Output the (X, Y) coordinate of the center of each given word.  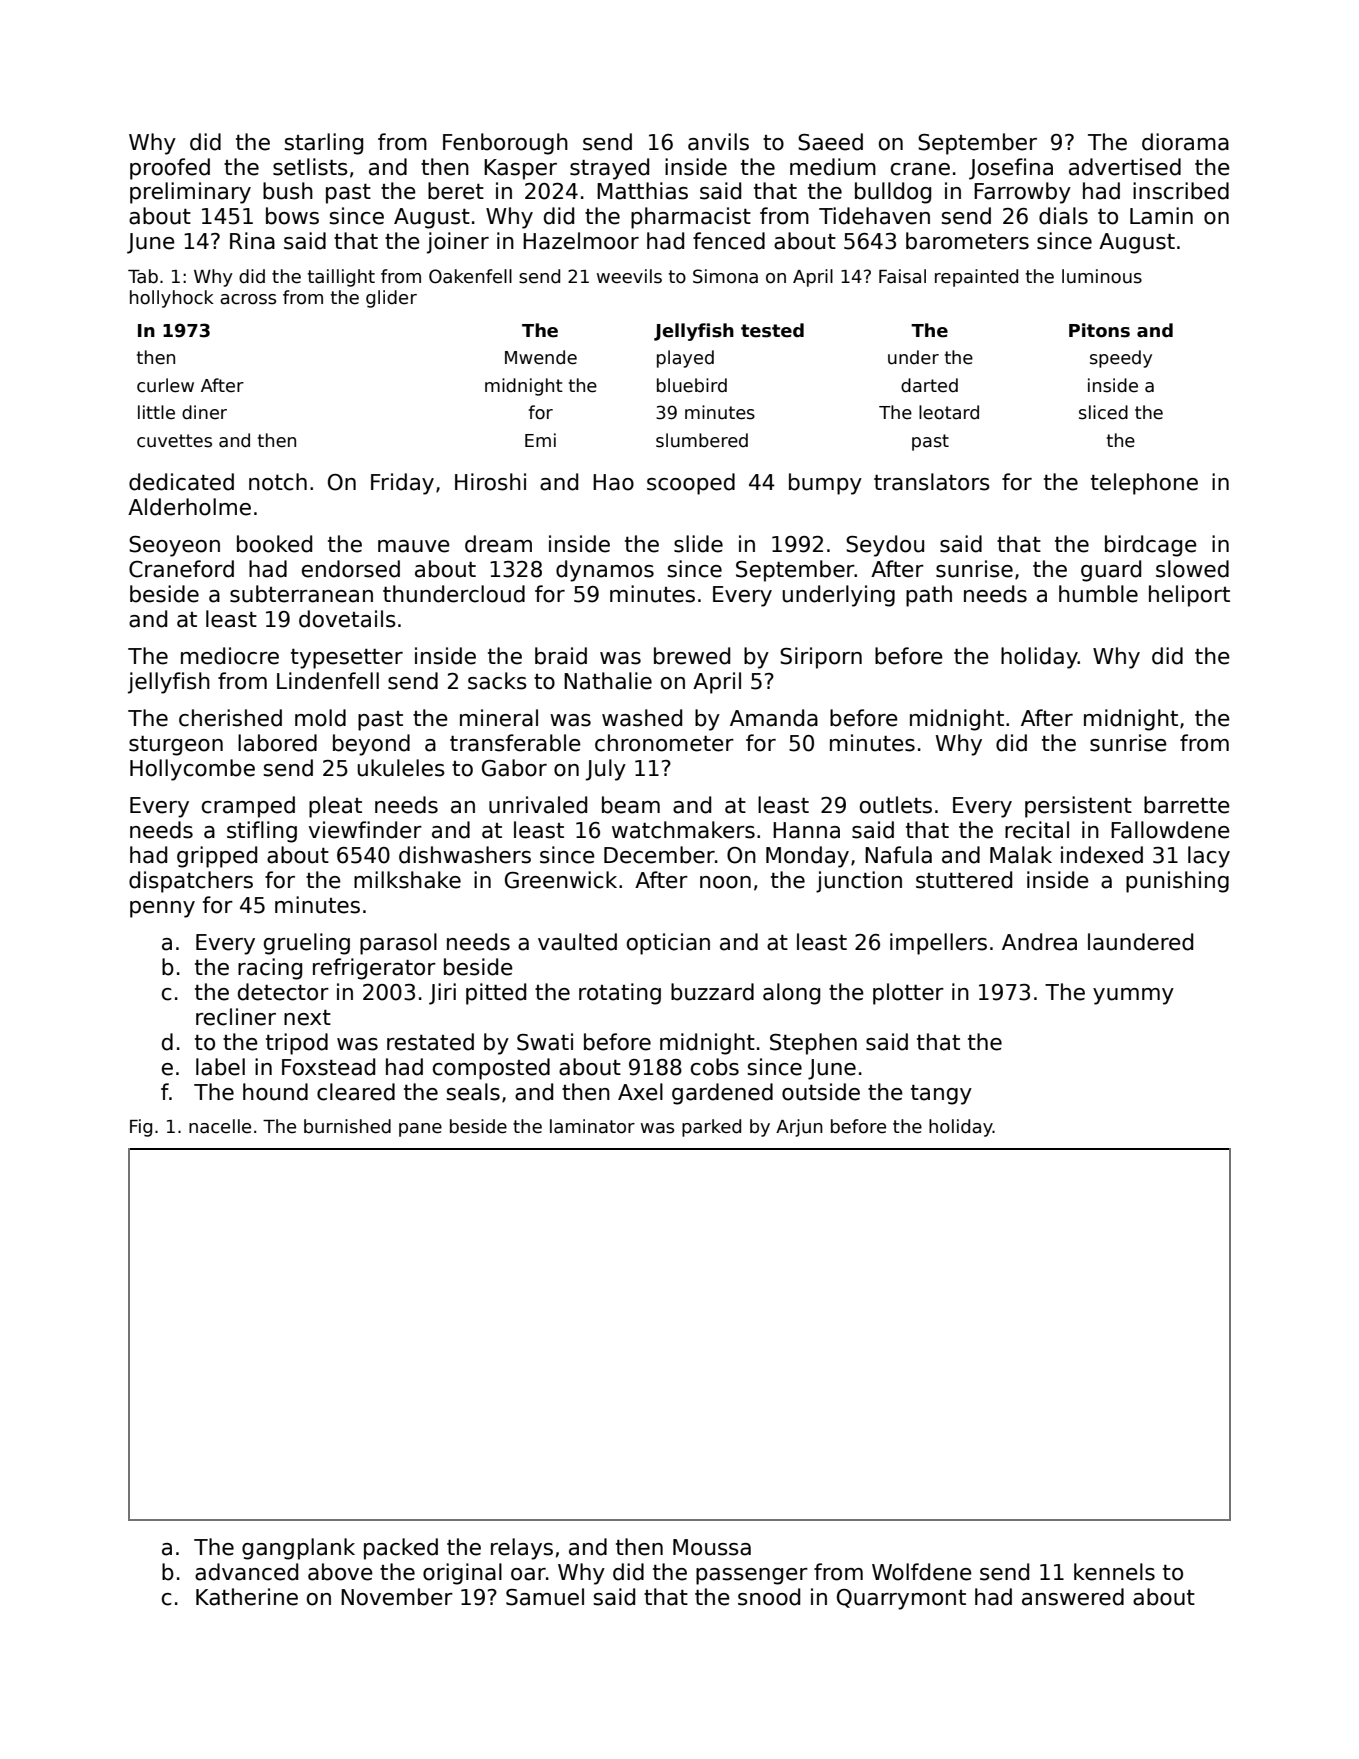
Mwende (541, 357)
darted (929, 385)
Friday (402, 484)
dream (498, 544)
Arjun (799, 1128)
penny (162, 909)
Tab (143, 276)
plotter (908, 994)
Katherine (247, 1597)
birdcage (1151, 546)
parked (711, 1128)
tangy (941, 1095)
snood (769, 1597)
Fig (141, 1128)
